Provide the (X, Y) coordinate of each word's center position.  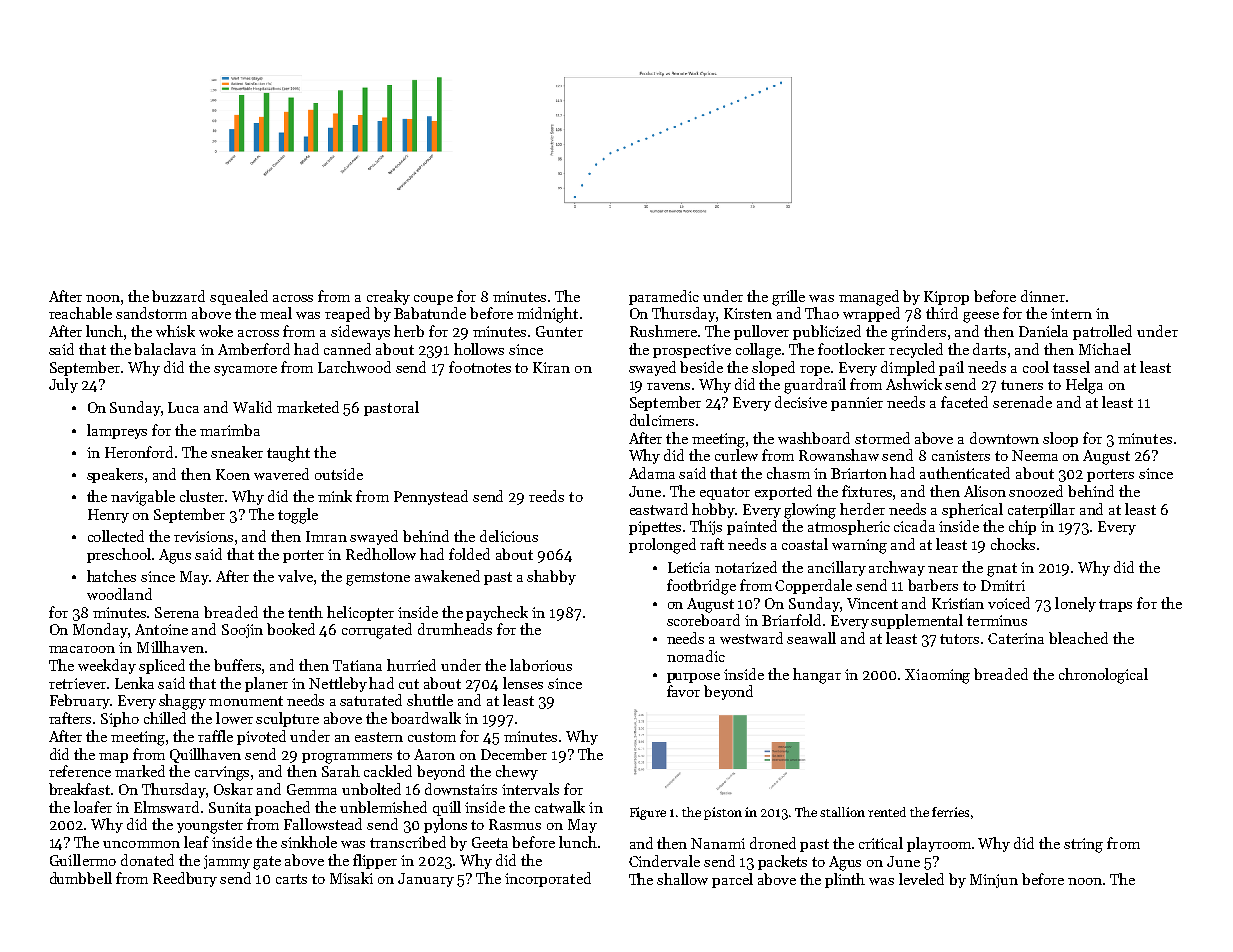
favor (683, 691)
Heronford (139, 452)
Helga (1084, 386)
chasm (788, 473)
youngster (210, 827)
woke (216, 331)
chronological (1103, 676)
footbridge (701, 587)
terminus (997, 620)
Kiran (551, 367)
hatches (111, 576)
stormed (882, 438)
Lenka (134, 683)
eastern (379, 737)
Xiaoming (937, 676)
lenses (523, 683)
